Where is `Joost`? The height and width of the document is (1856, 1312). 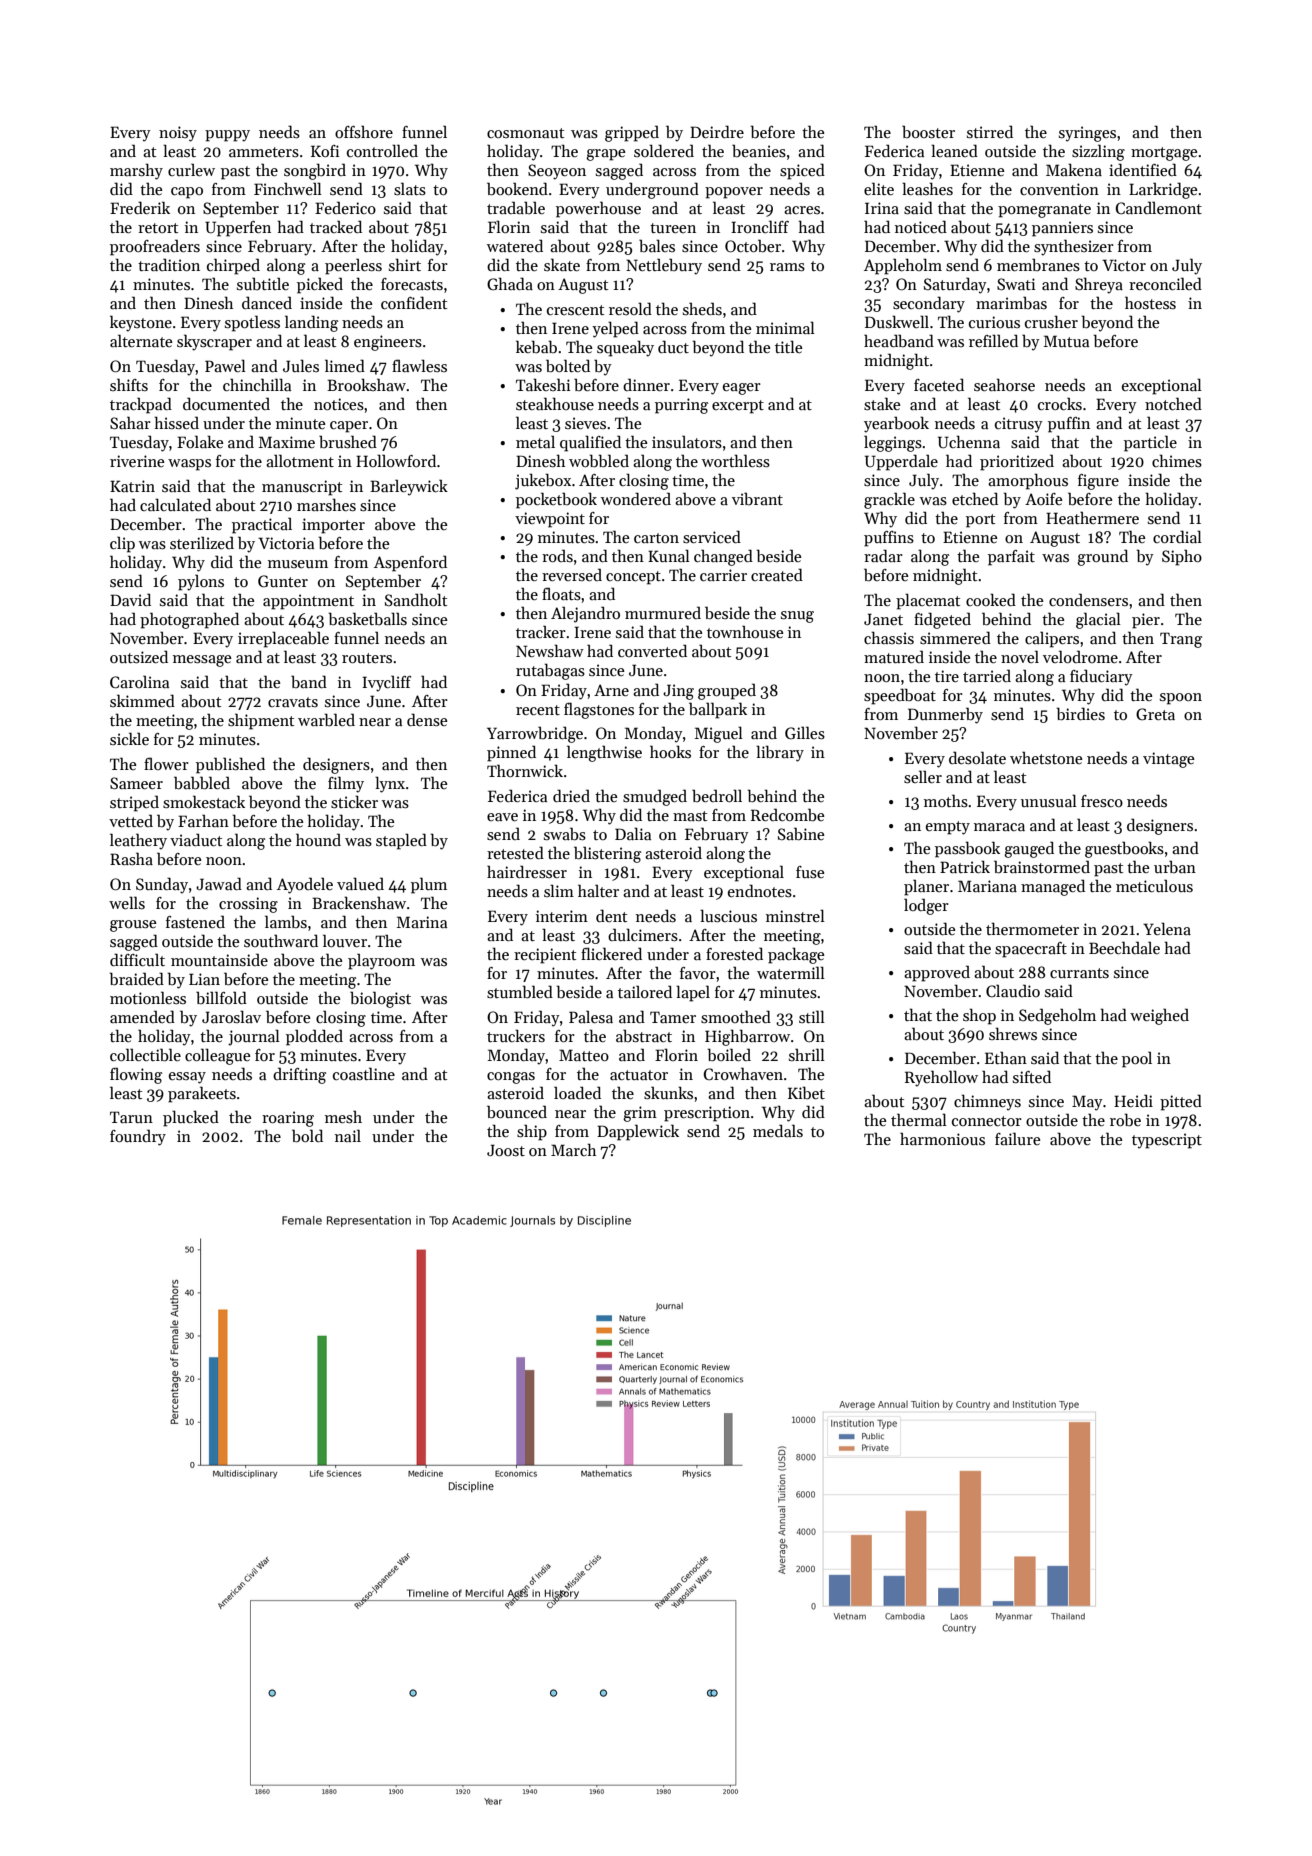 Joost is located at coordinates (506, 1150).
